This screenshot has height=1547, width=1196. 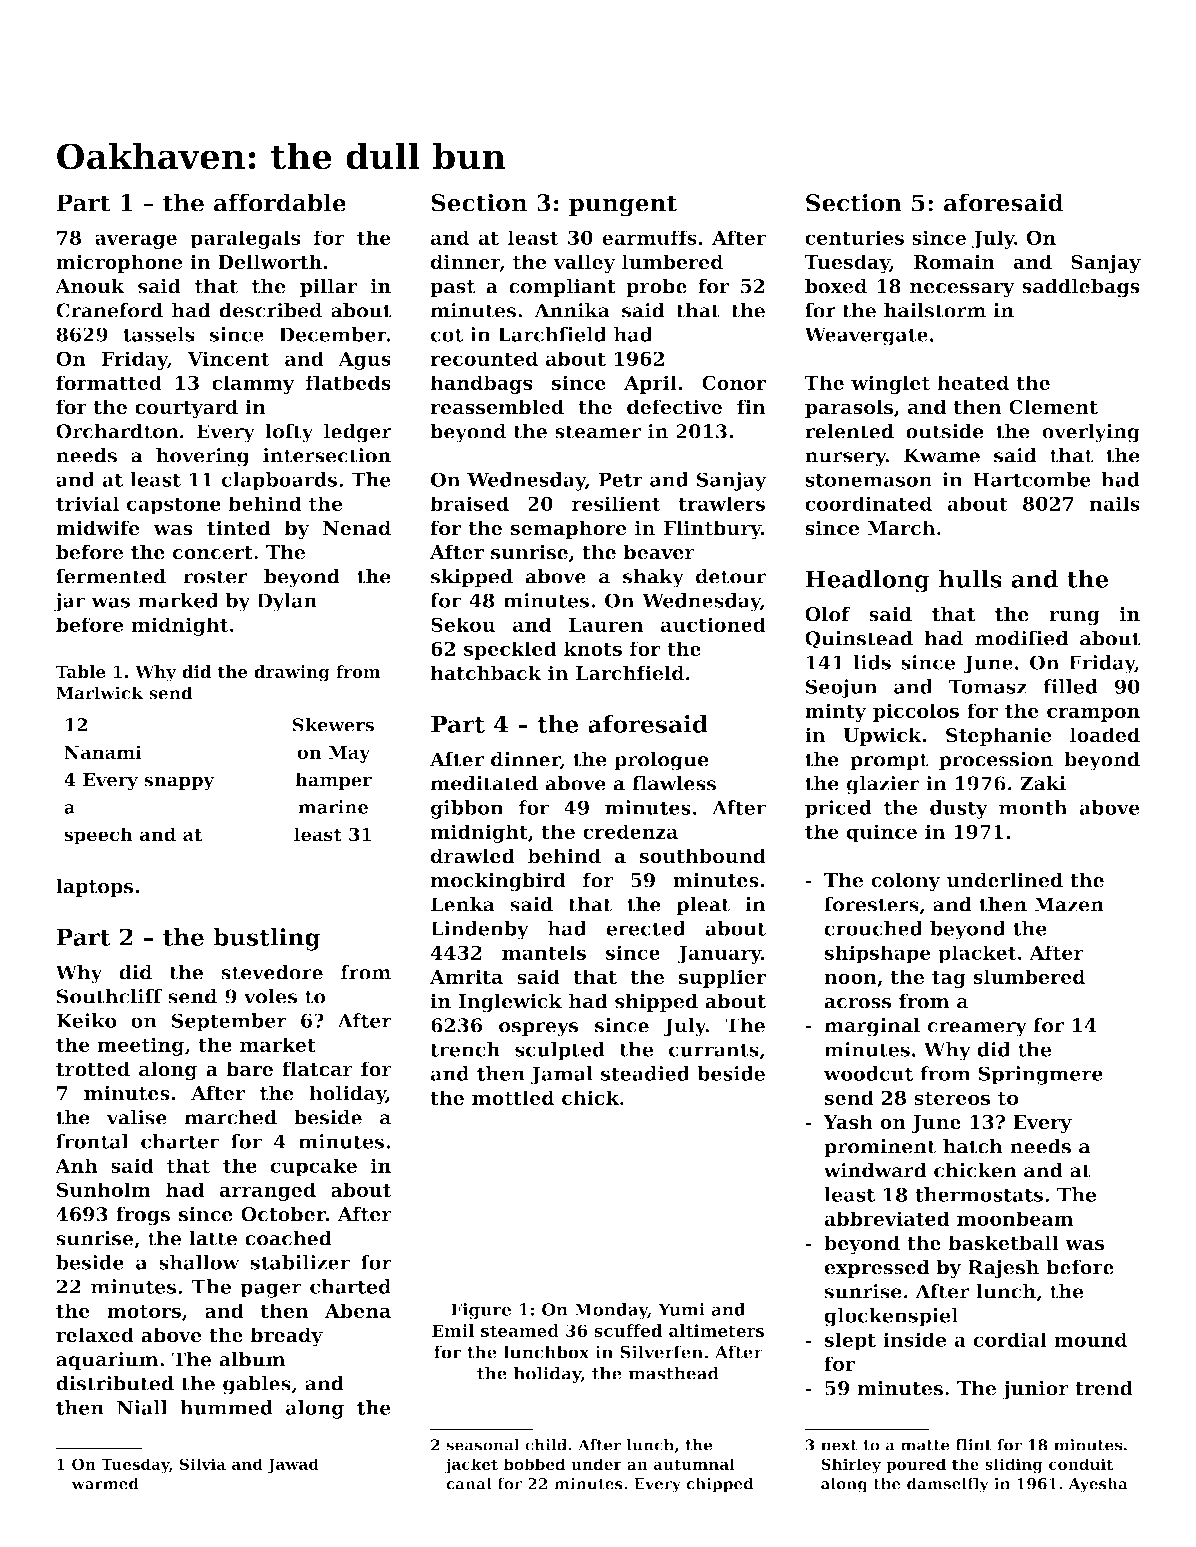 What do you see at coordinates (616, 503) in the screenshot?
I see `resilient` at bounding box center [616, 503].
